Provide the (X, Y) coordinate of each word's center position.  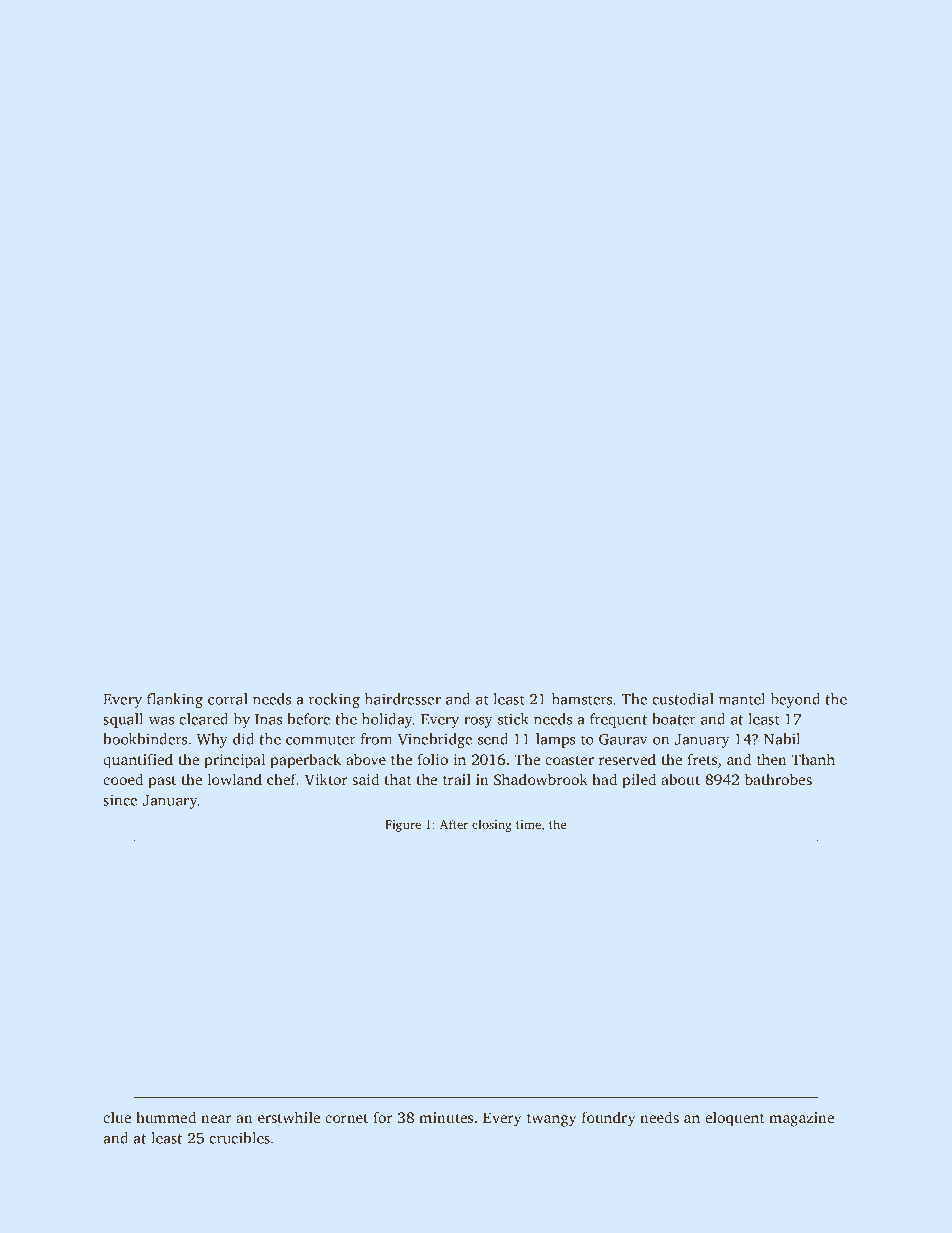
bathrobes (778, 779)
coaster (569, 760)
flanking (175, 700)
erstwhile (289, 1117)
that (398, 779)
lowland (234, 779)
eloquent (735, 1119)
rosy (478, 722)
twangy (552, 1120)
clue (117, 1117)
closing (492, 825)
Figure (403, 826)
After (453, 824)
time (528, 824)
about (680, 779)
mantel (742, 699)
